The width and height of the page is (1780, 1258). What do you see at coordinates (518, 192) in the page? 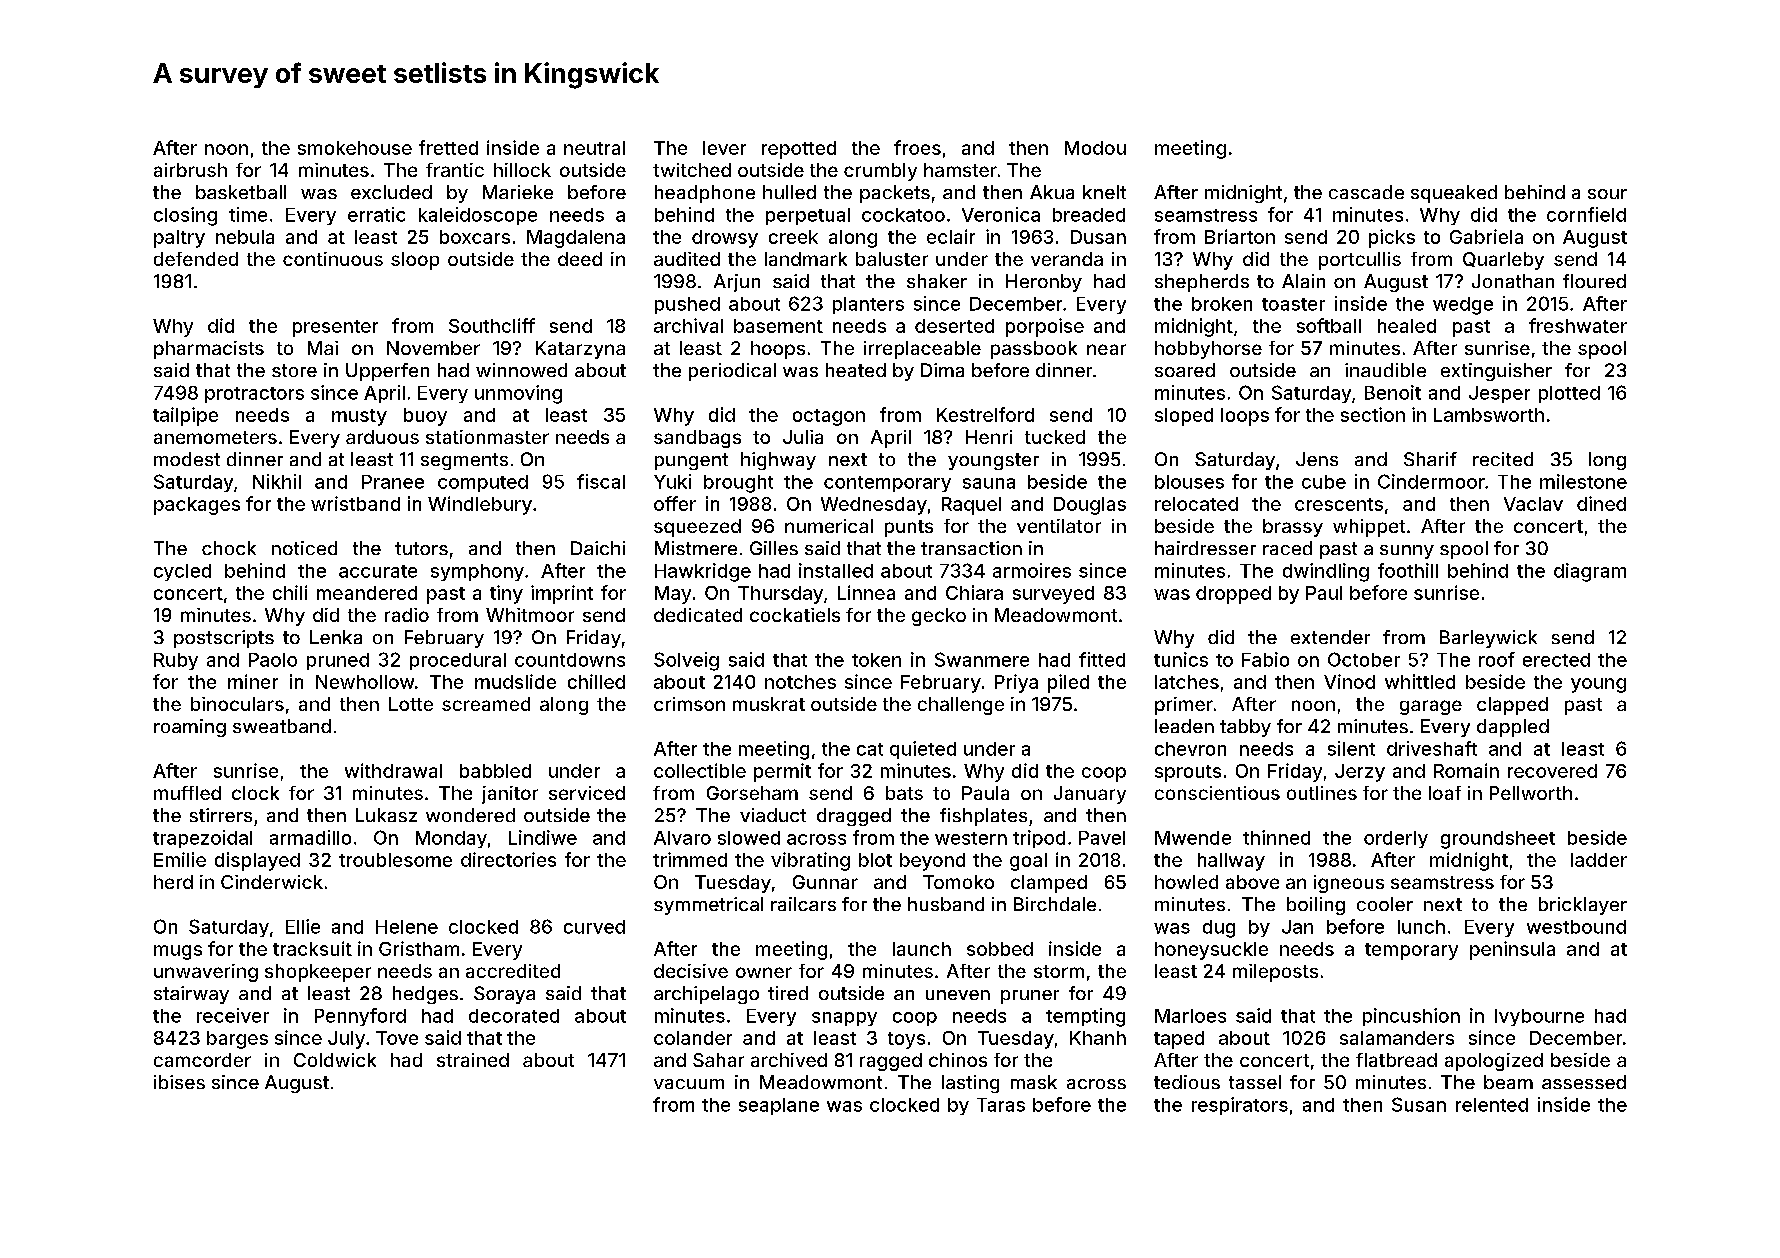
I see `Marieke` at bounding box center [518, 192].
